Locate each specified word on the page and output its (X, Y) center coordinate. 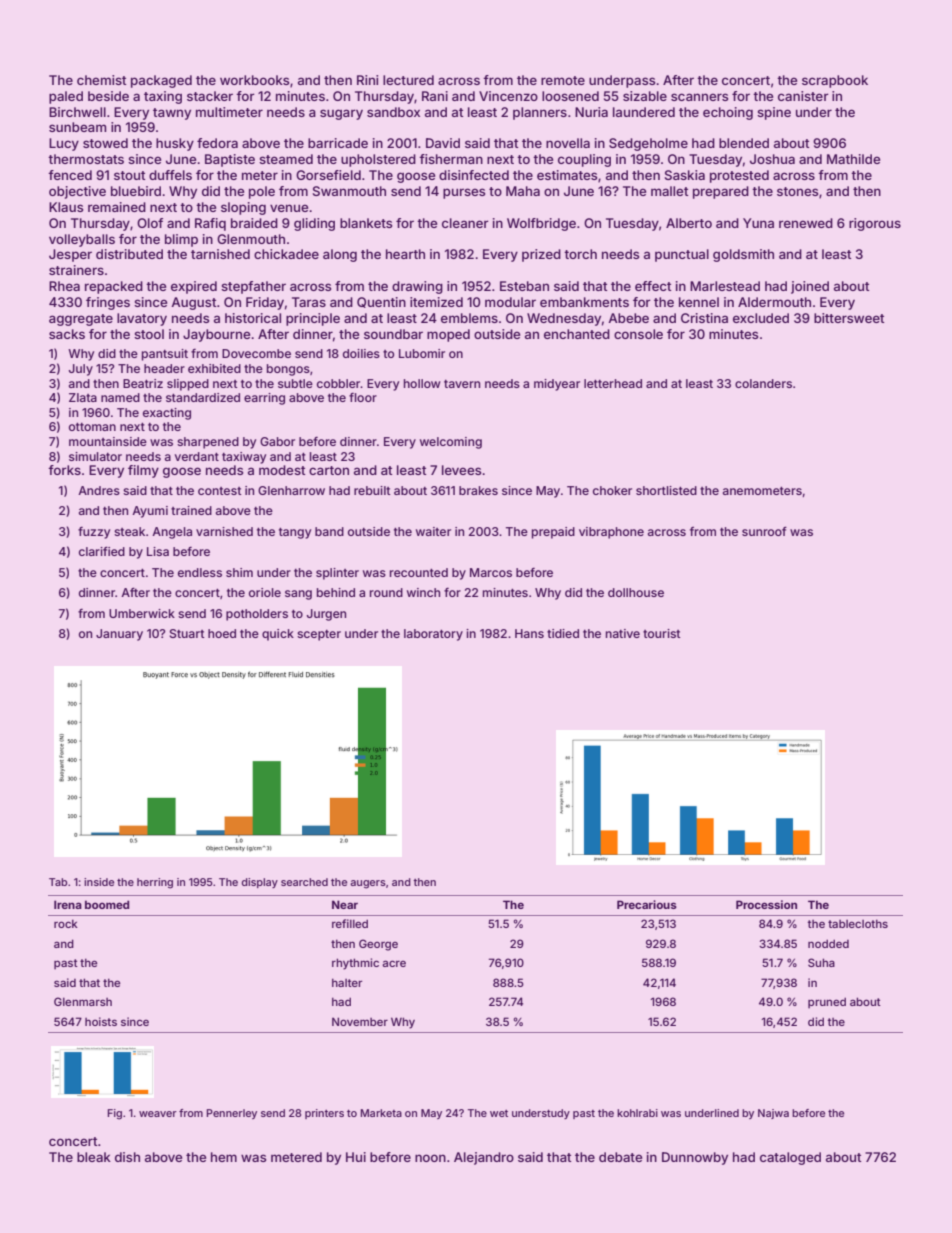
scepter (319, 635)
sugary (341, 114)
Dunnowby (695, 1158)
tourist (661, 633)
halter (347, 983)
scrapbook (835, 81)
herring (155, 883)
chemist (101, 80)
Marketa (381, 1113)
